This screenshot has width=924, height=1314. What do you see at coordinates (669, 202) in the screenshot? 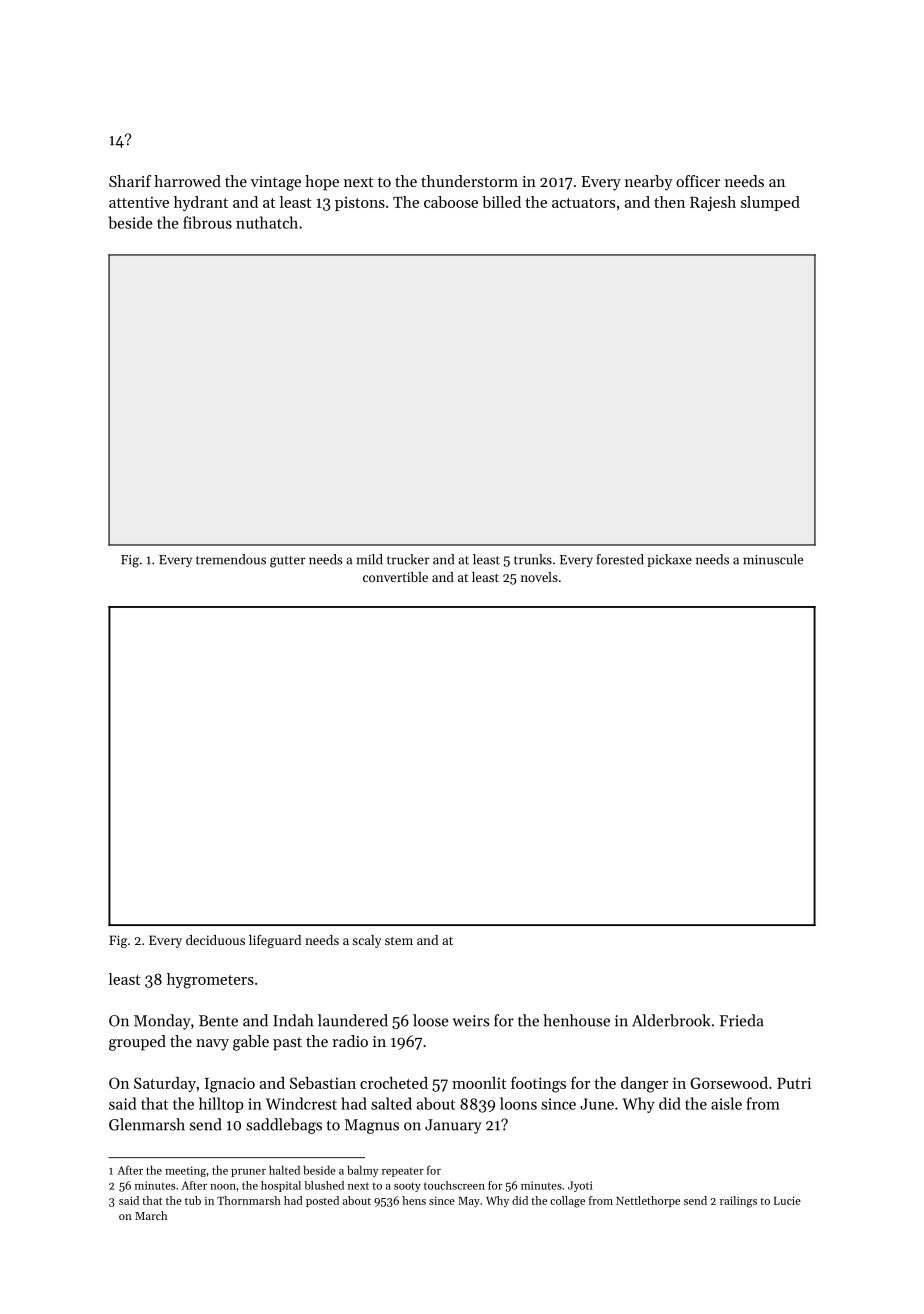
I see `then` at bounding box center [669, 202].
